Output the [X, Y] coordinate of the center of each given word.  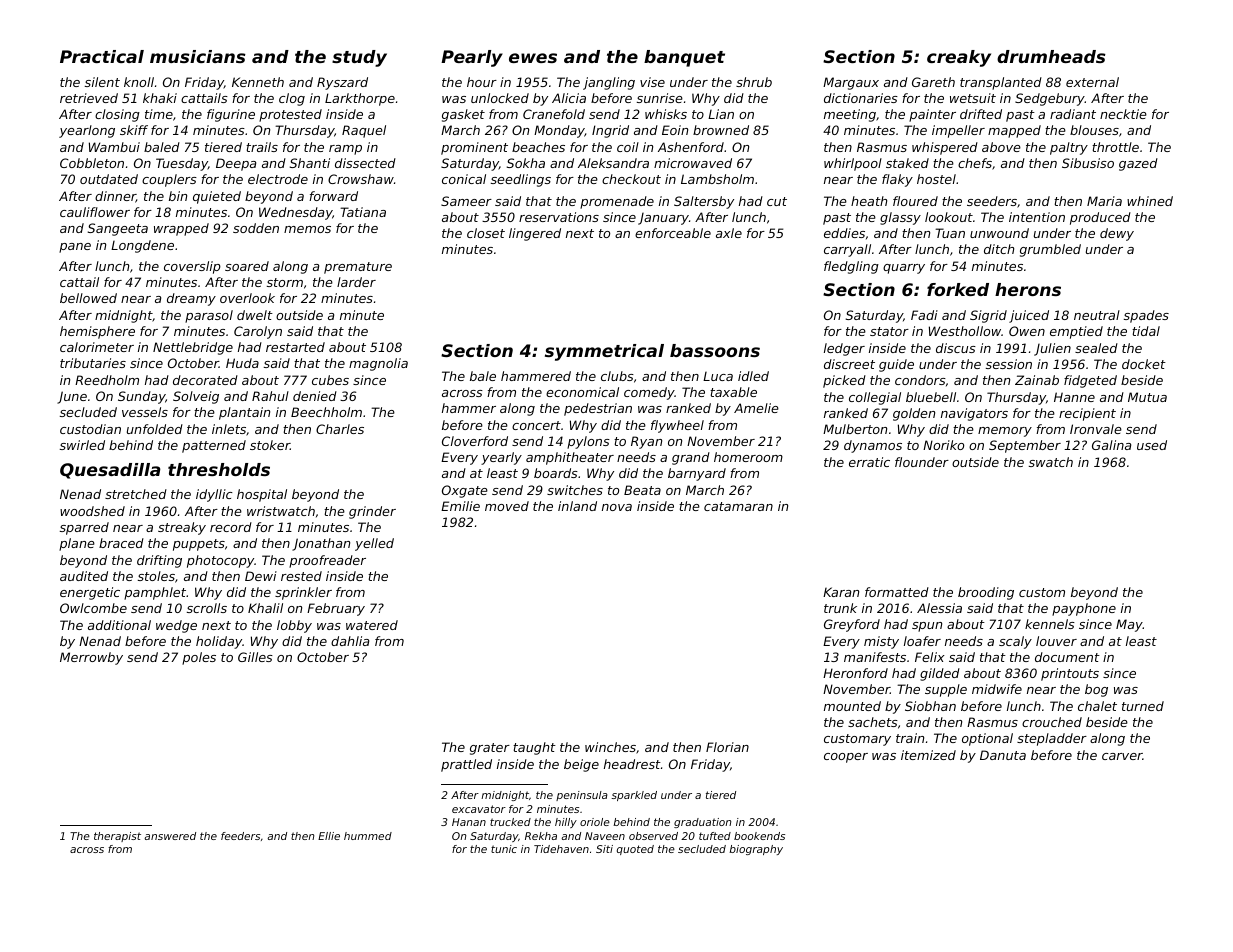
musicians [198, 56]
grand [691, 458]
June [72, 397]
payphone [1084, 609]
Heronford [855, 673]
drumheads [1051, 56]
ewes [533, 58]
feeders [240, 836]
